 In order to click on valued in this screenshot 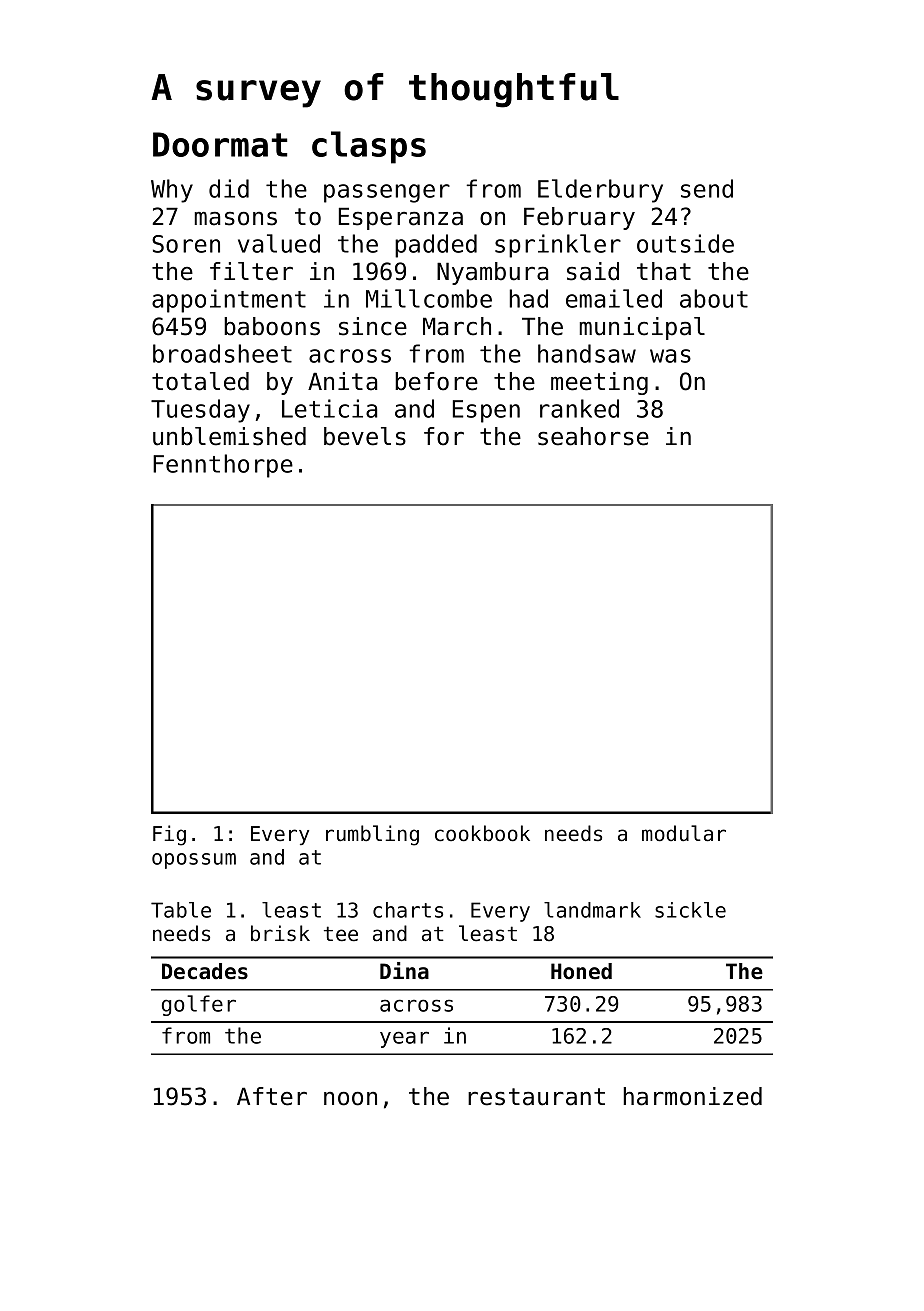, I will do `click(279, 243)`.
